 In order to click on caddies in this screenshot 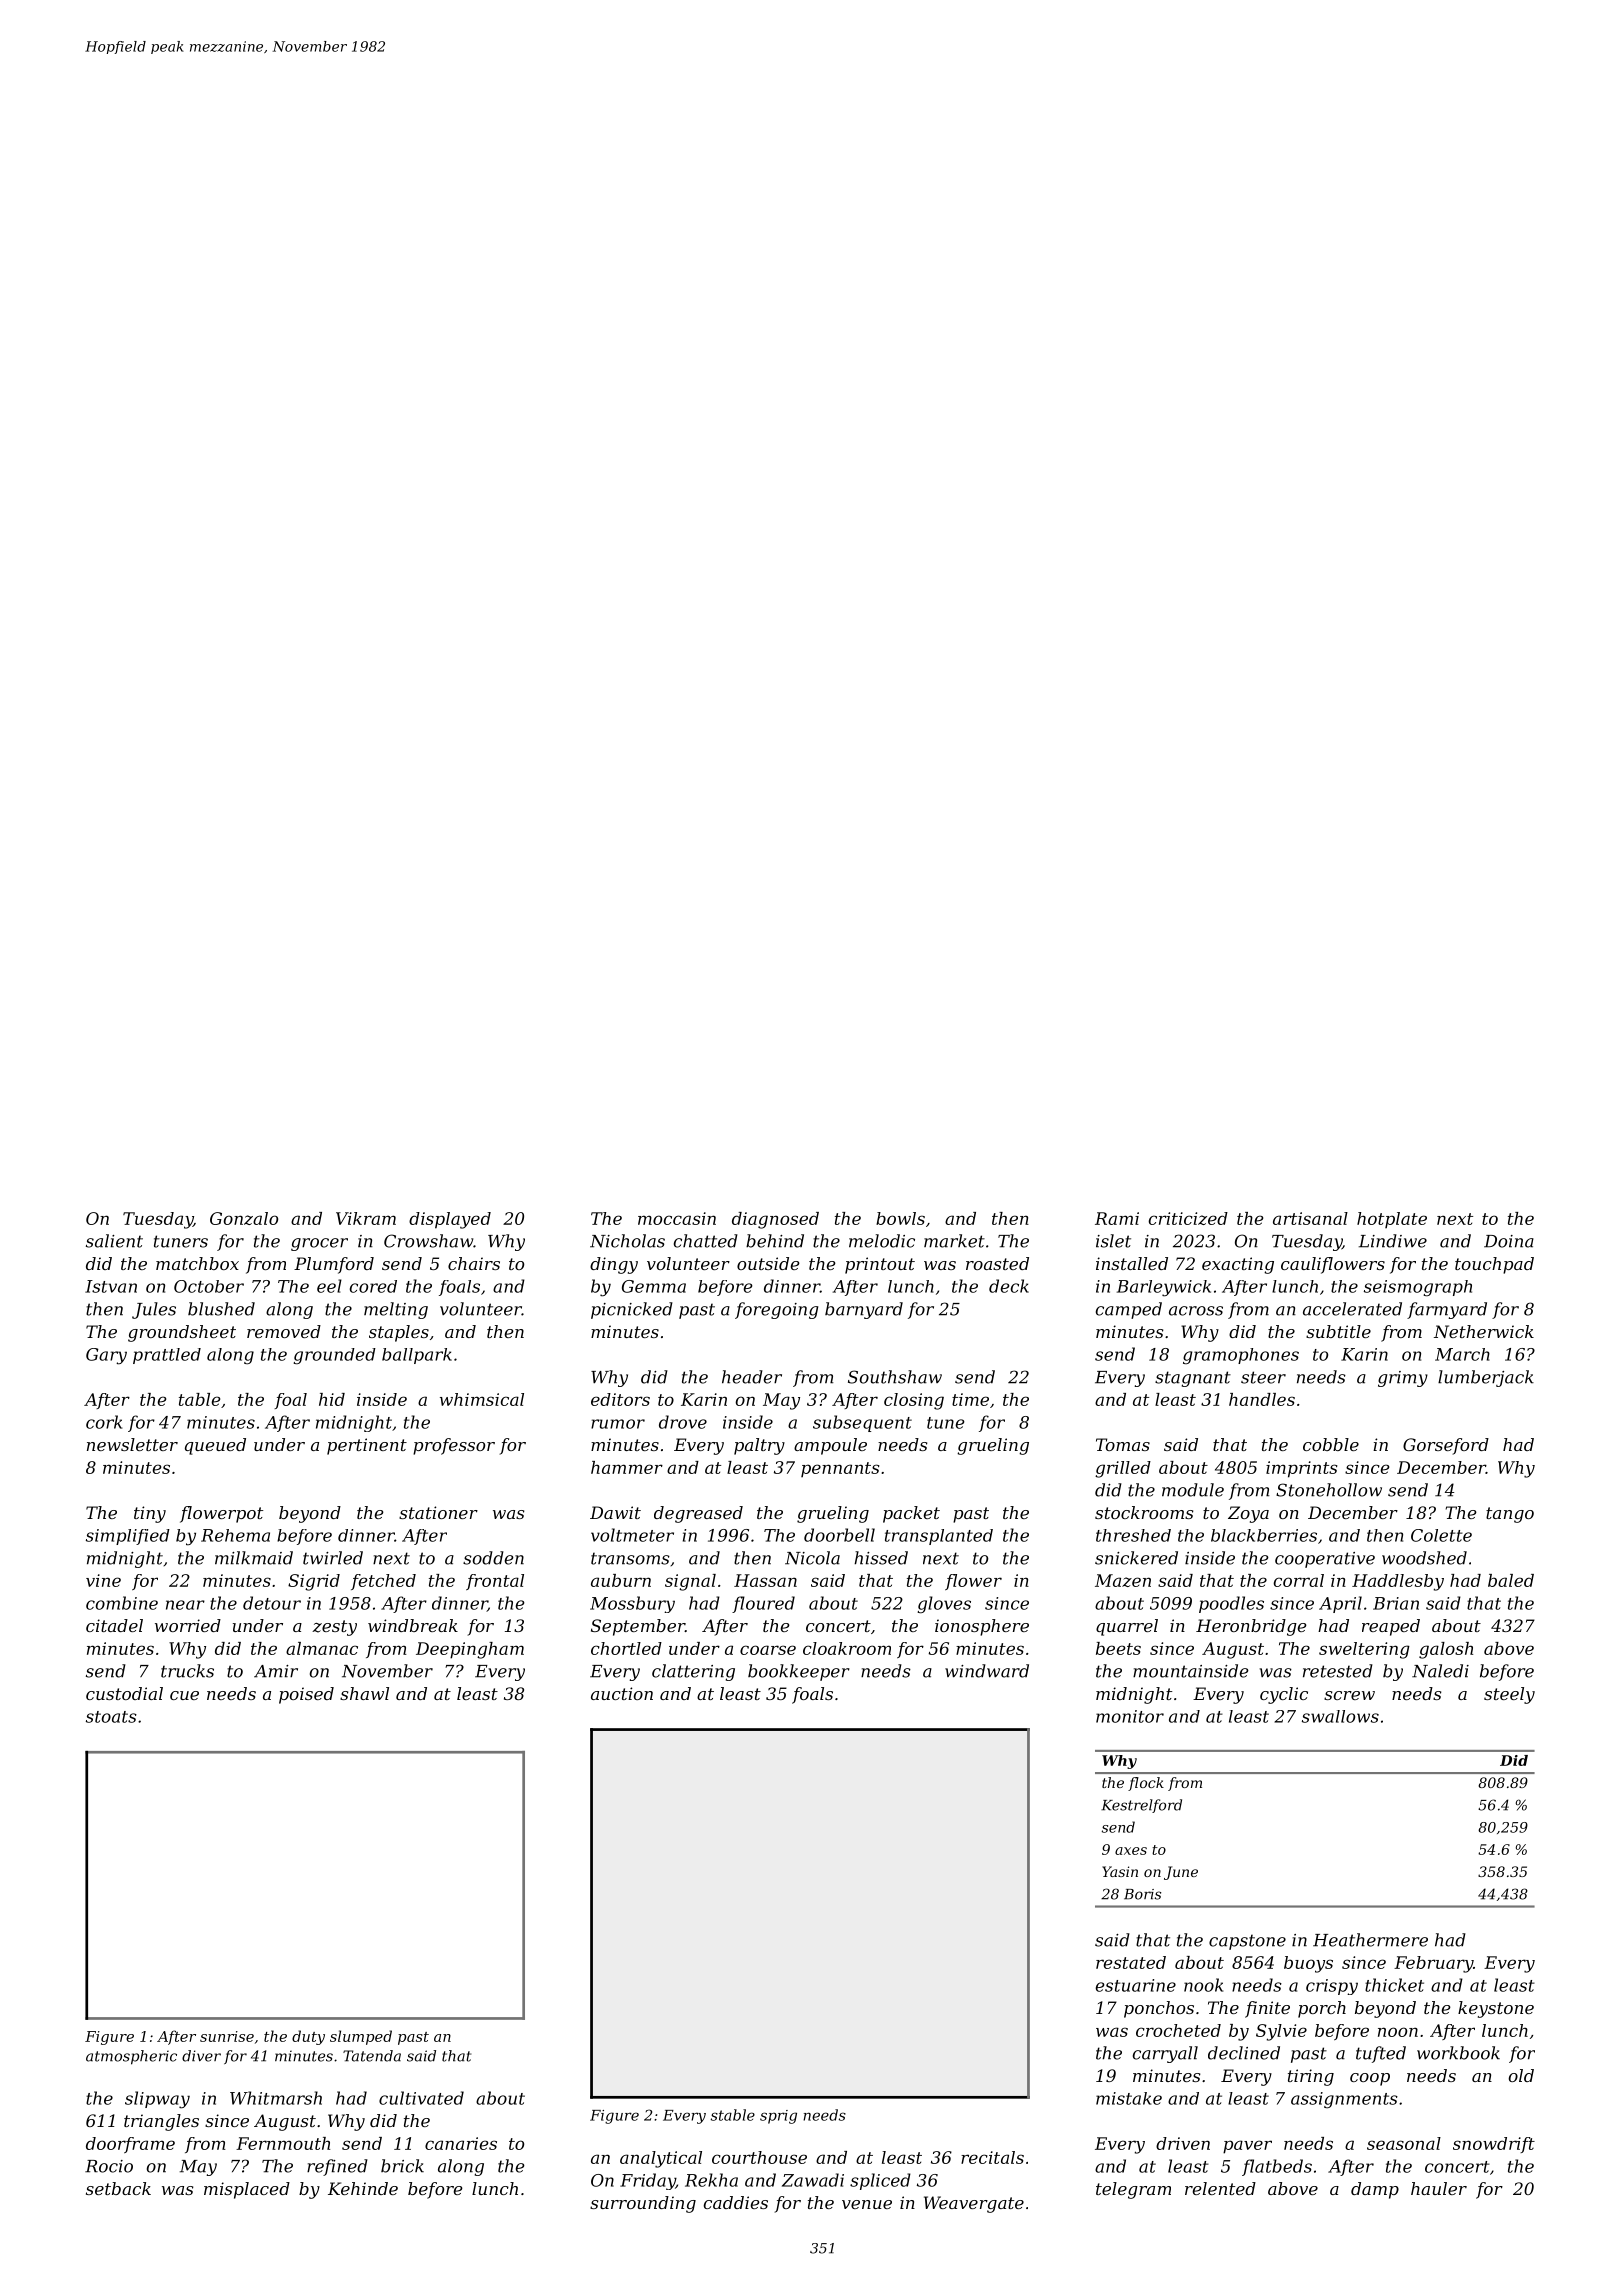, I will do `click(736, 2202)`.
